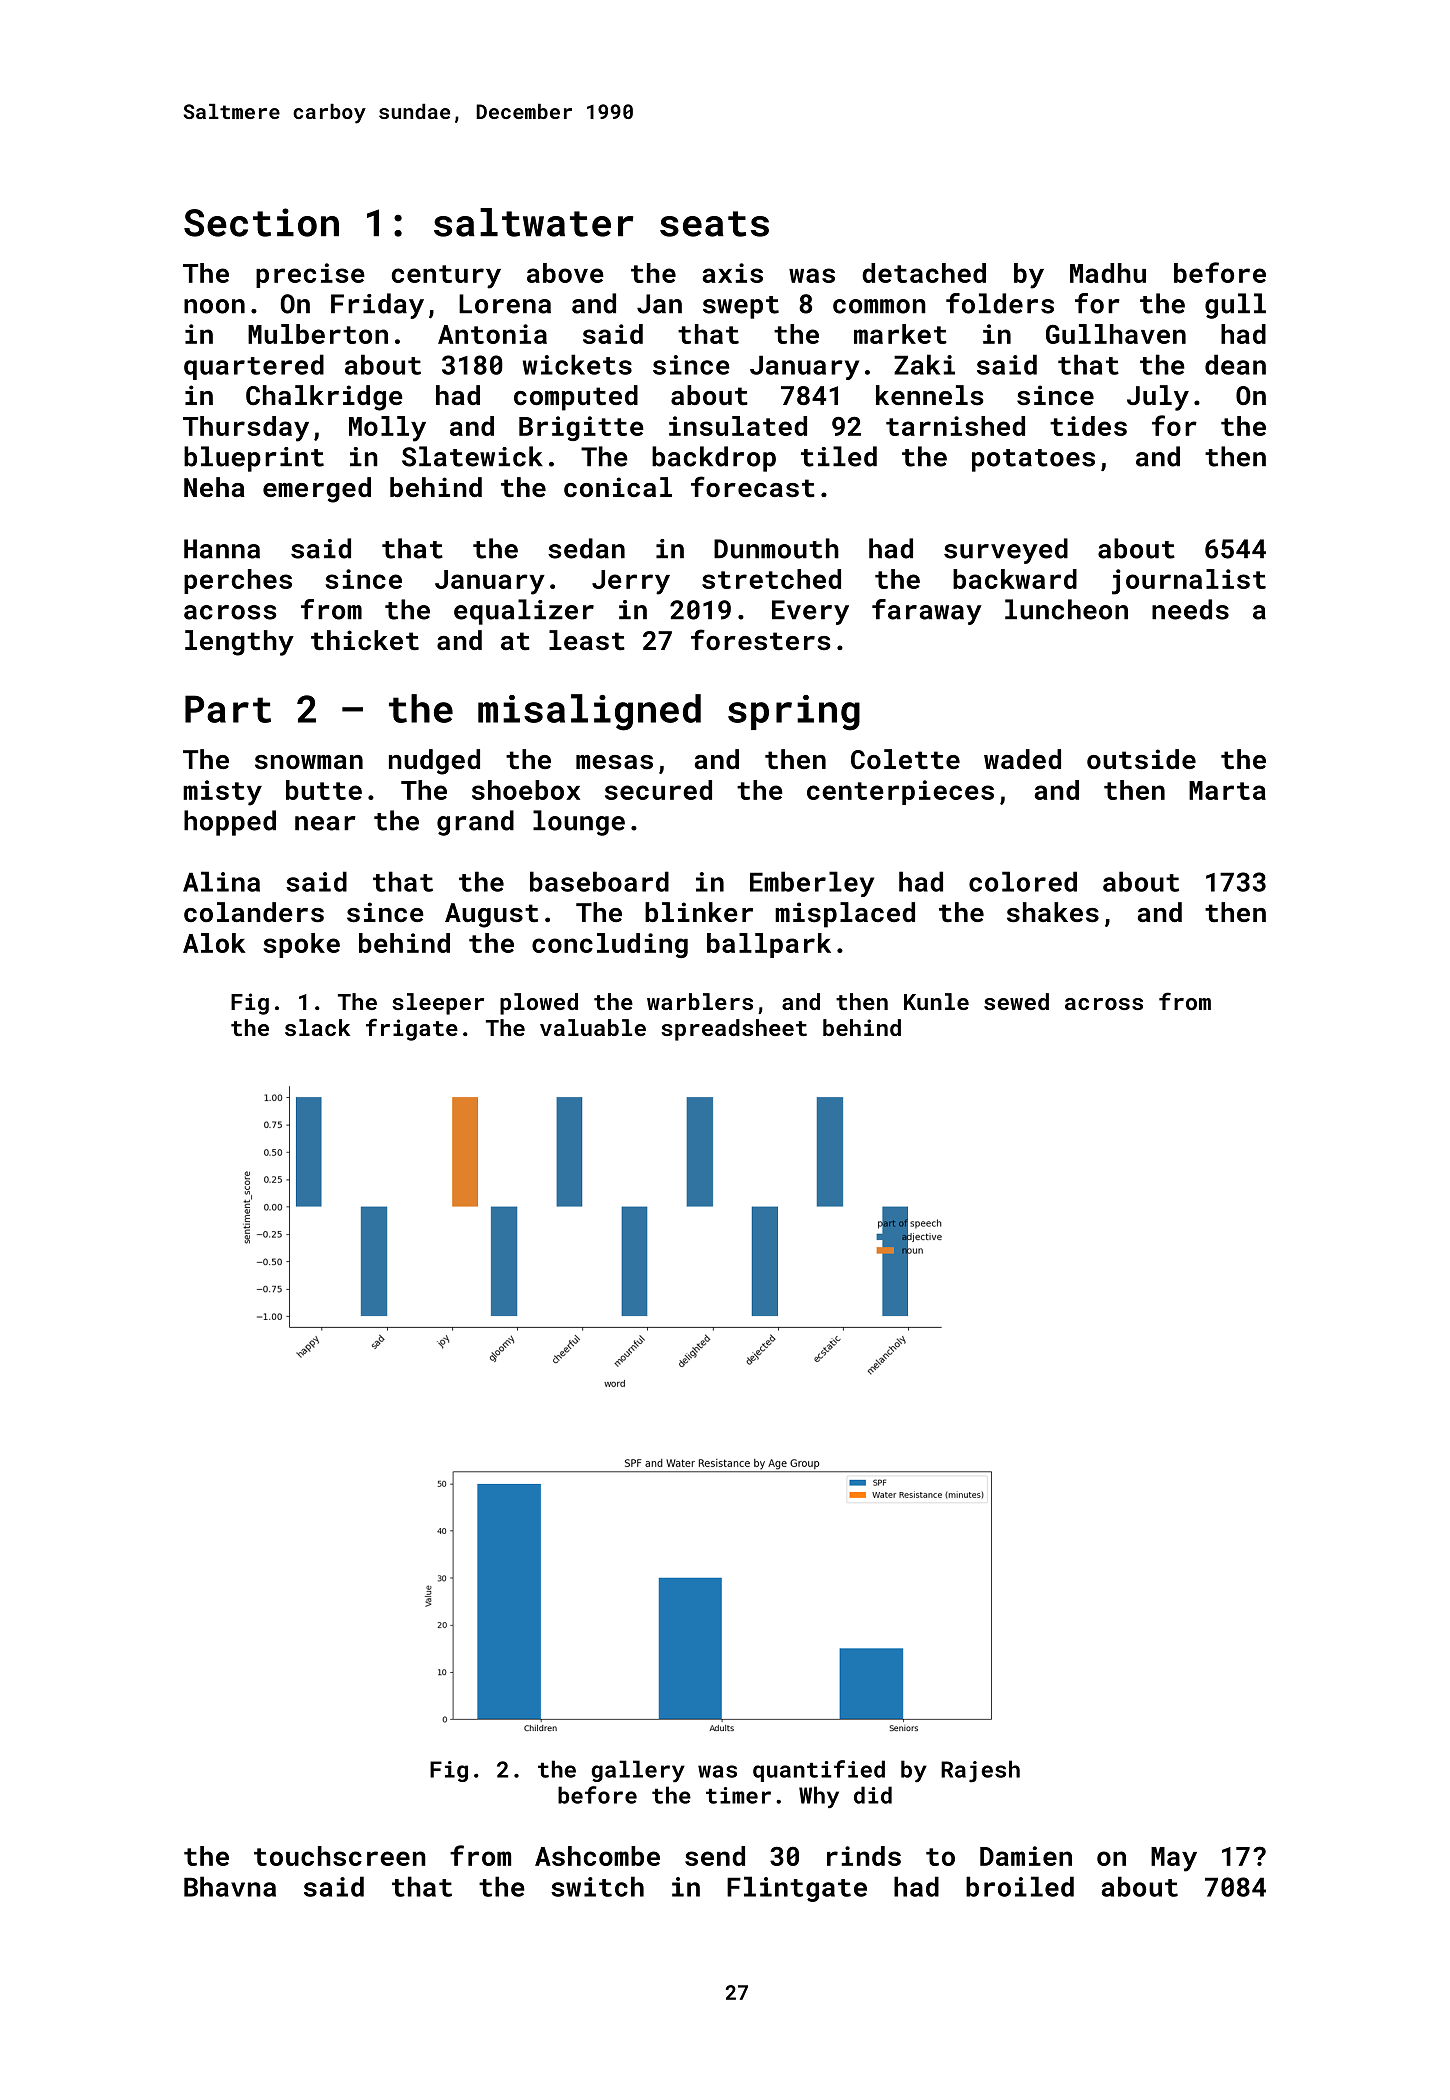 The width and height of the document is (1450, 2100). I want to click on gallery, so click(638, 1771).
